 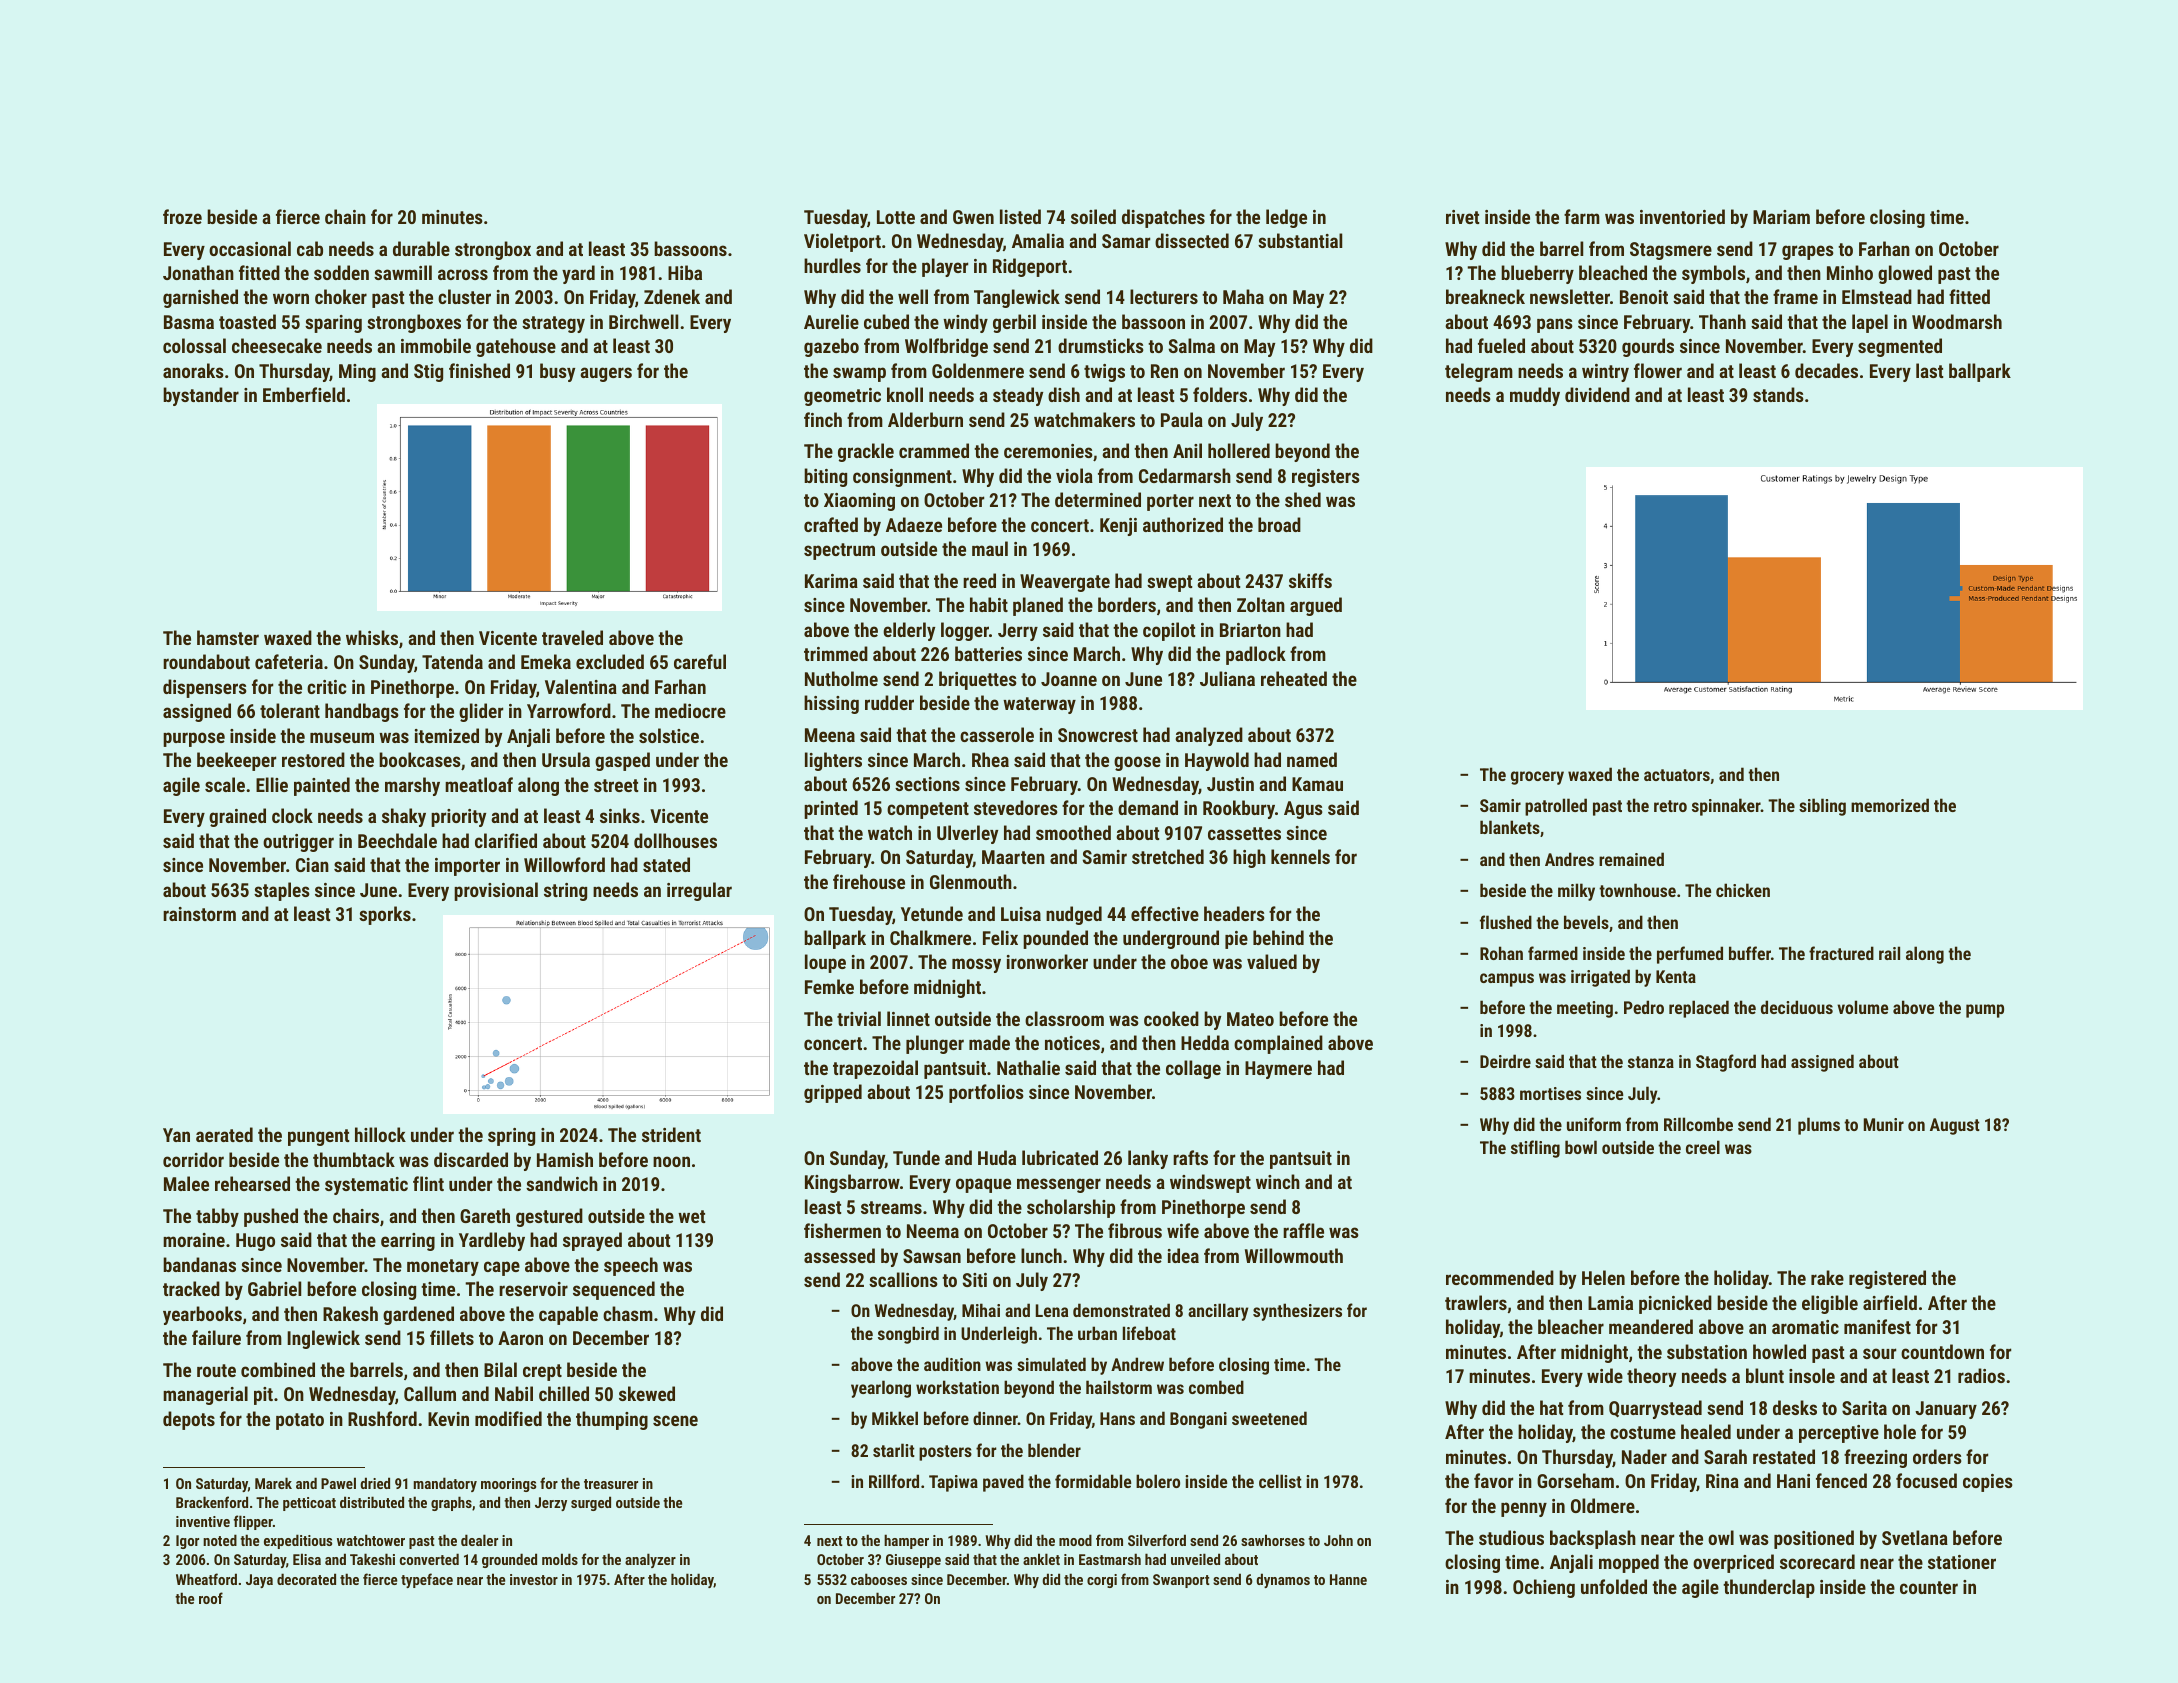 What do you see at coordinates (1962, 1562) in the image?
I see `stationer` at bounding box center [1962, 1562].
